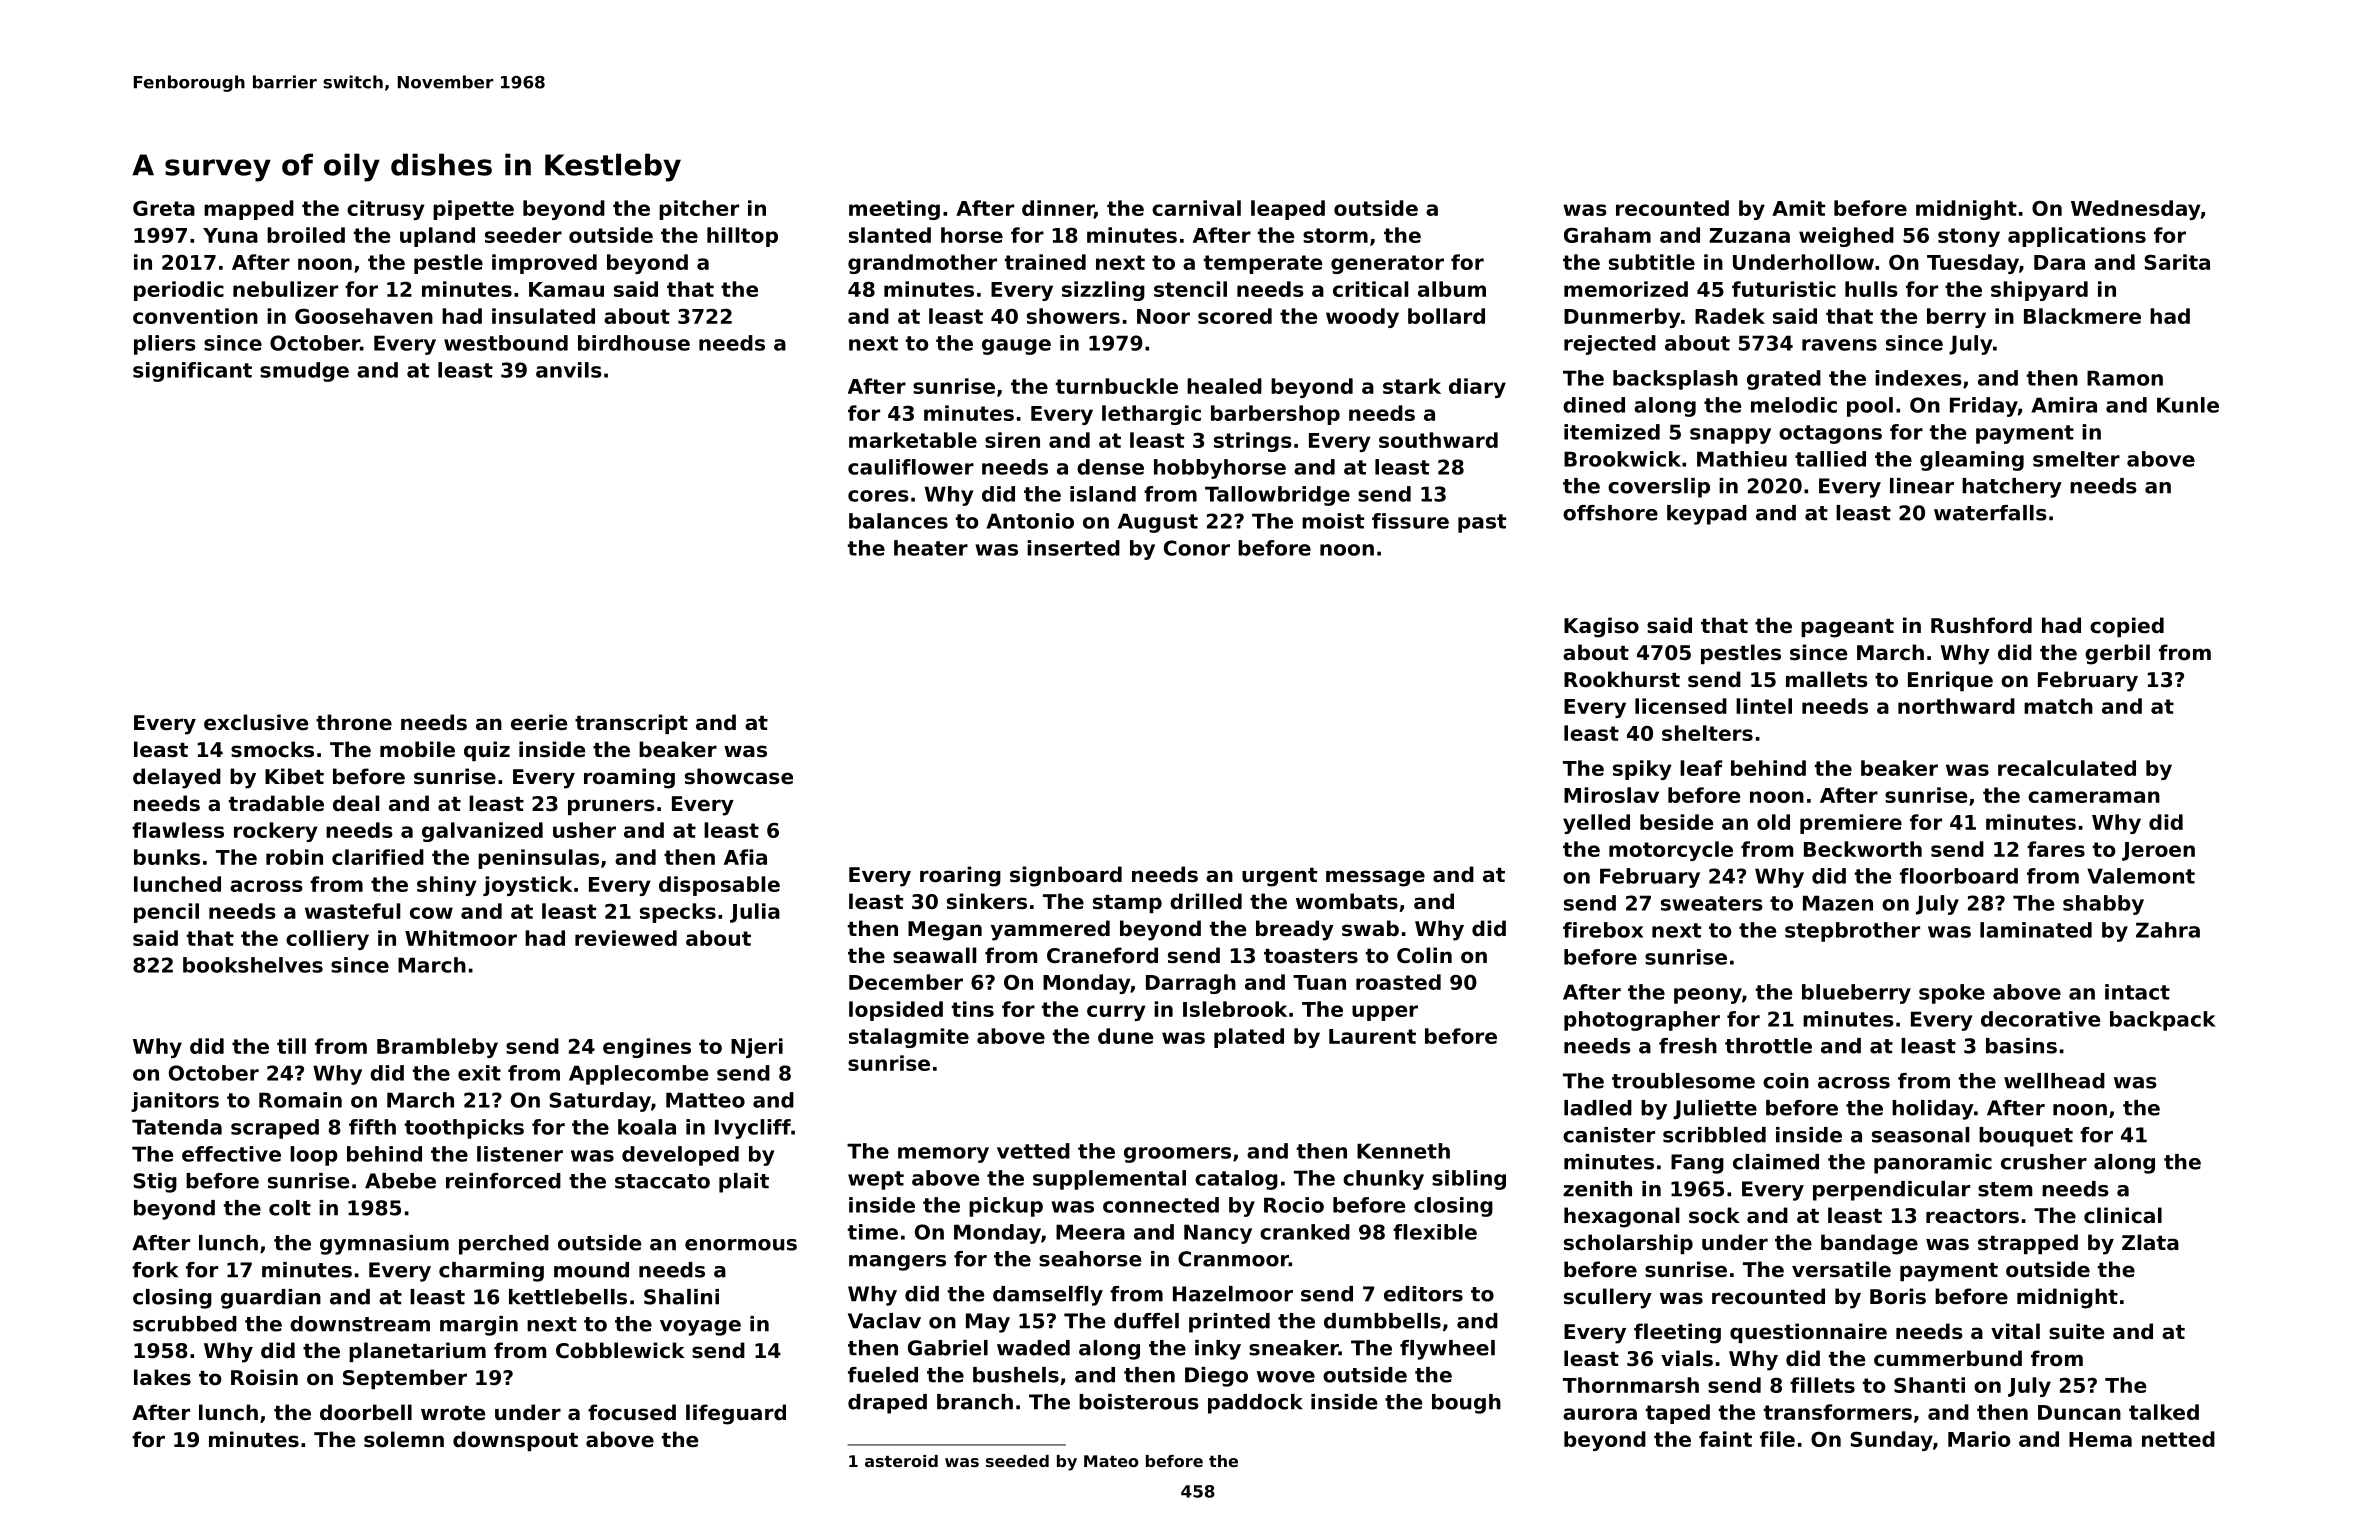 Image resolution: width=2361 pixels, height=1528 pixels. Describe the element at coordinates (155, 1270) in the screenshot. I see `fork` at that location.
